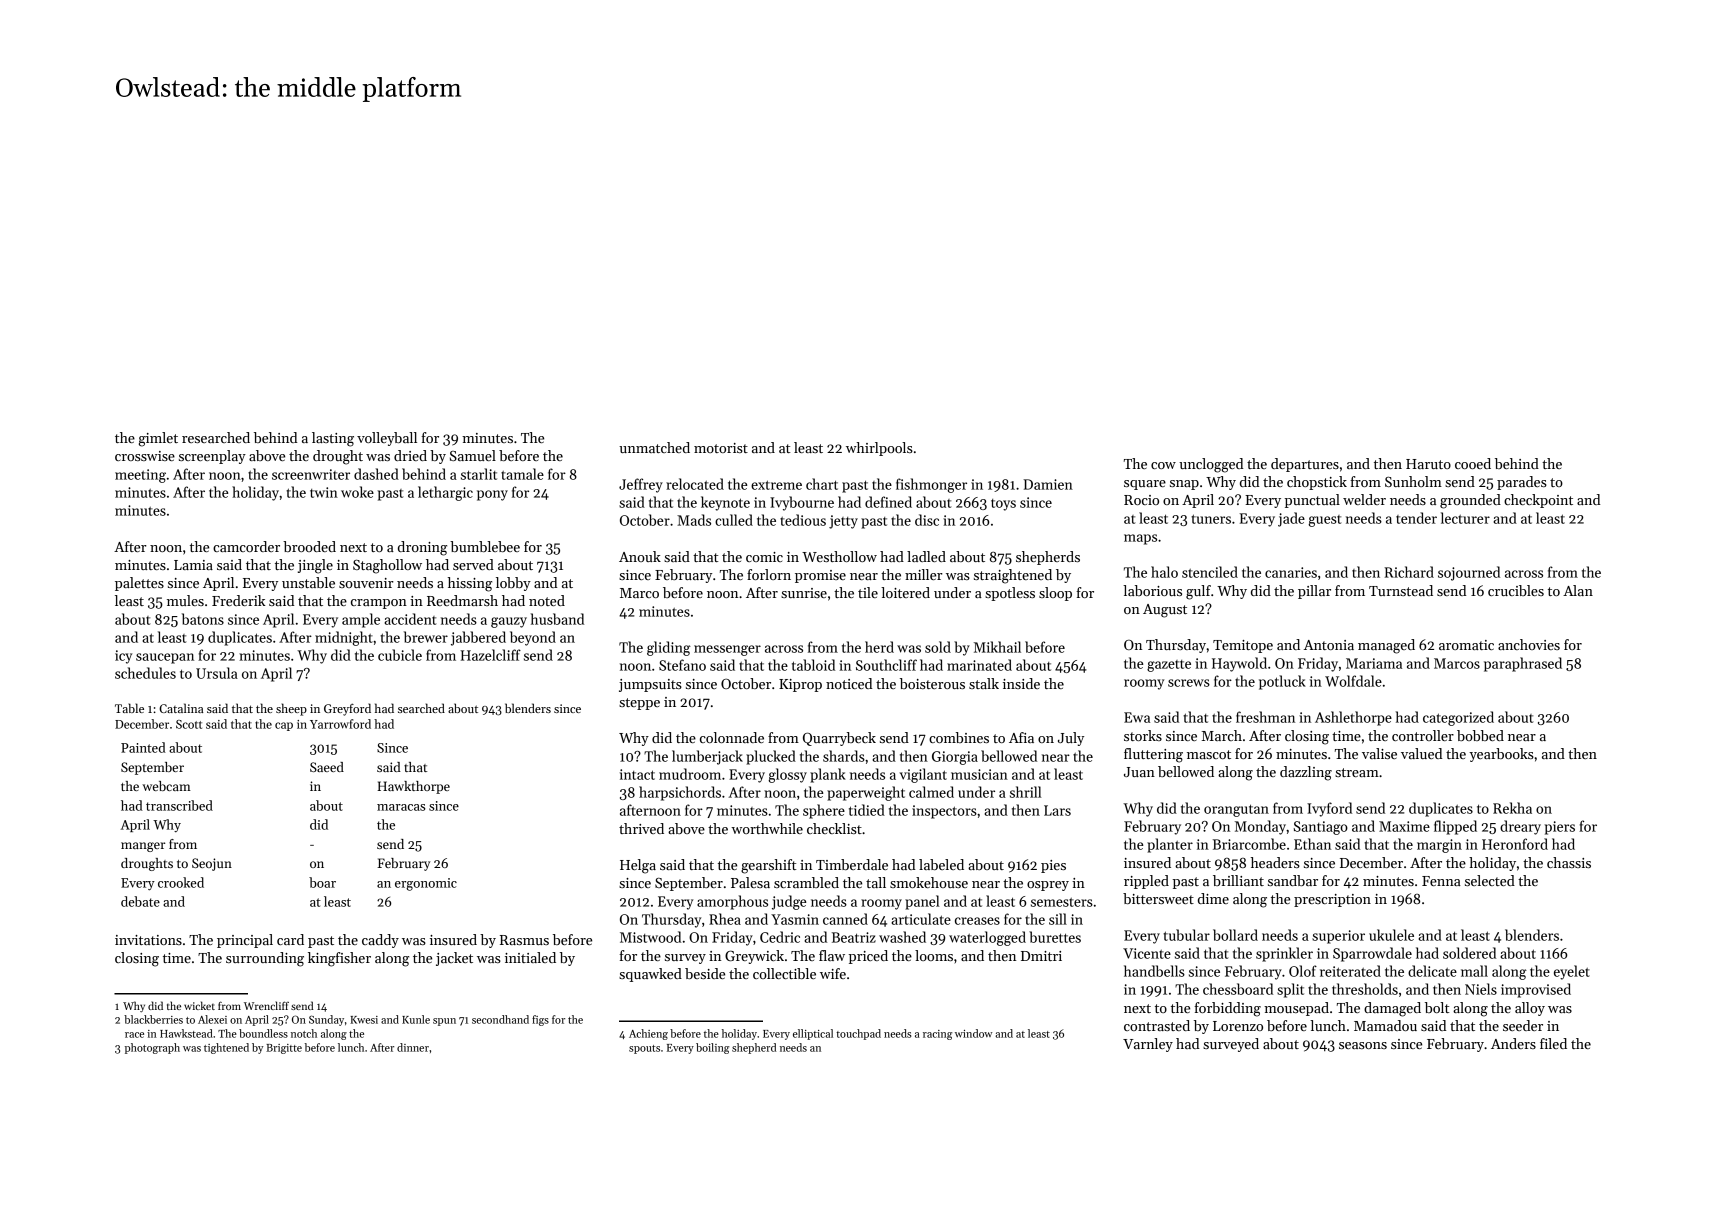 This screenshot has height=1214, width=1717. What do you see at coordinates (1578, 590) in the screenshot?
I see `Alan` at bounding box center [1578, 590].
